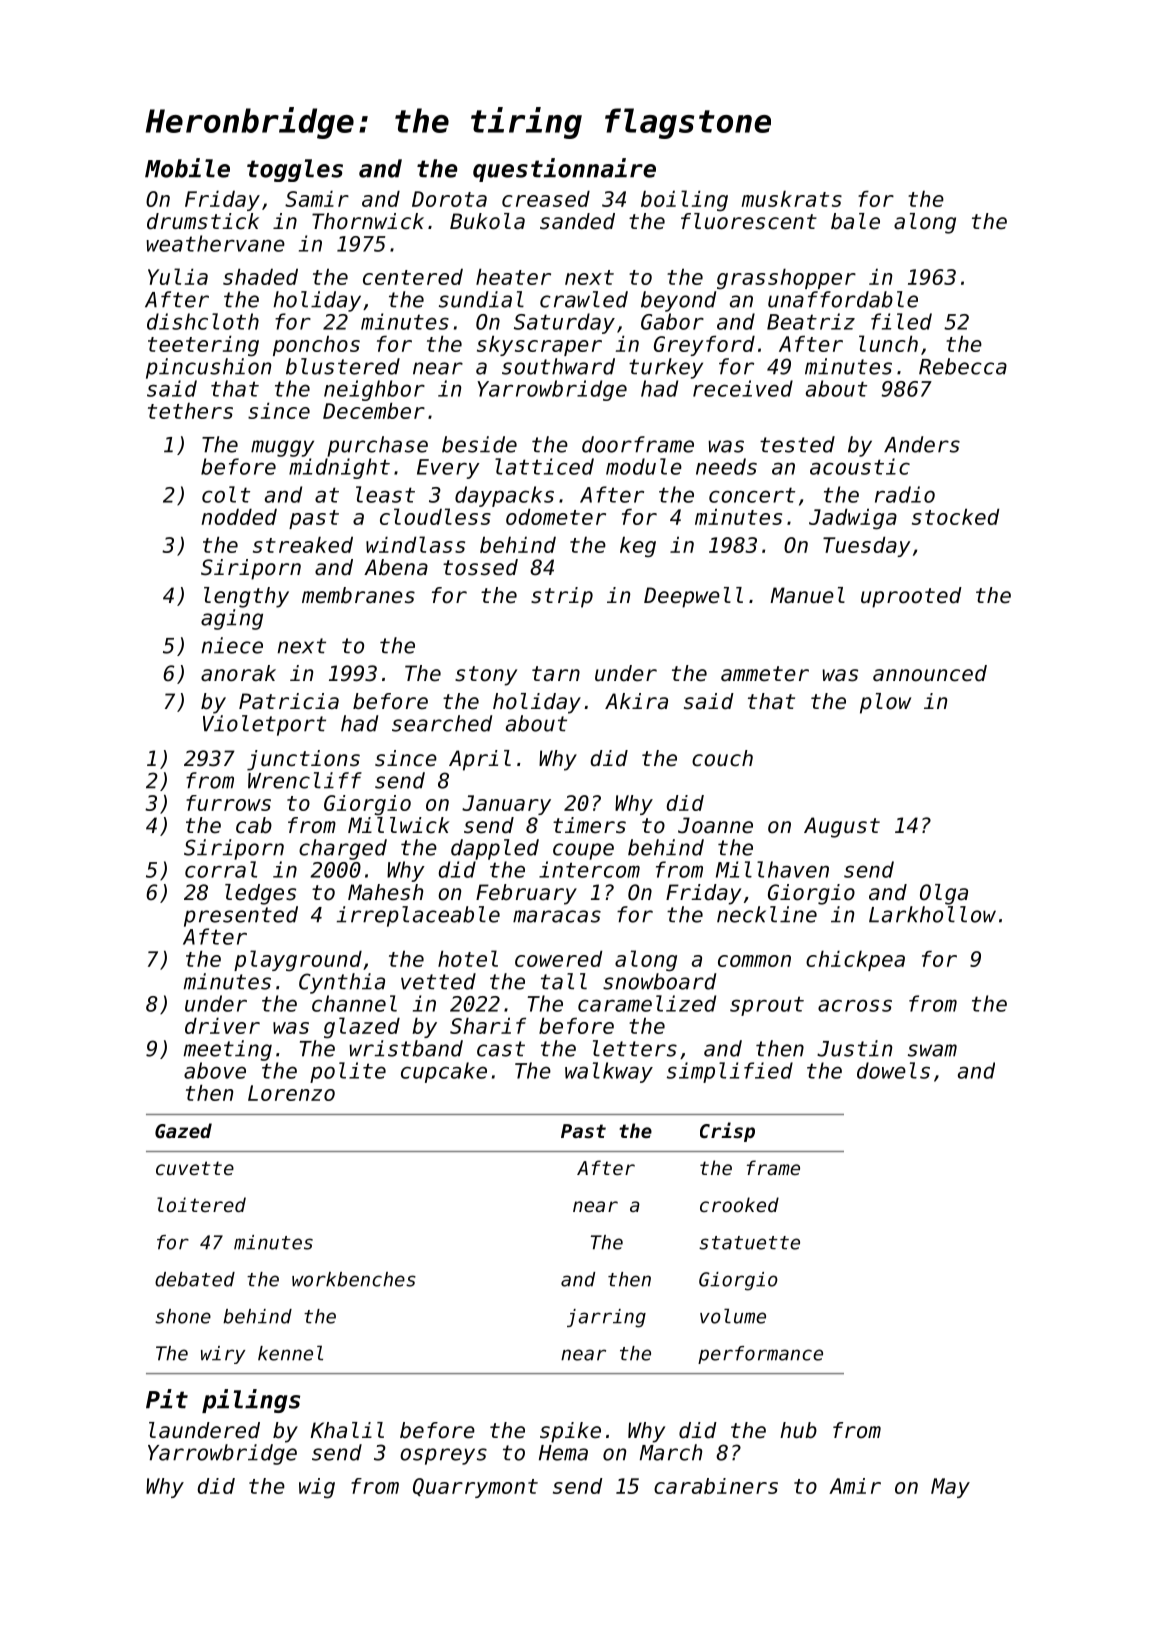  I want to click on maracas, so click(557, 916).
